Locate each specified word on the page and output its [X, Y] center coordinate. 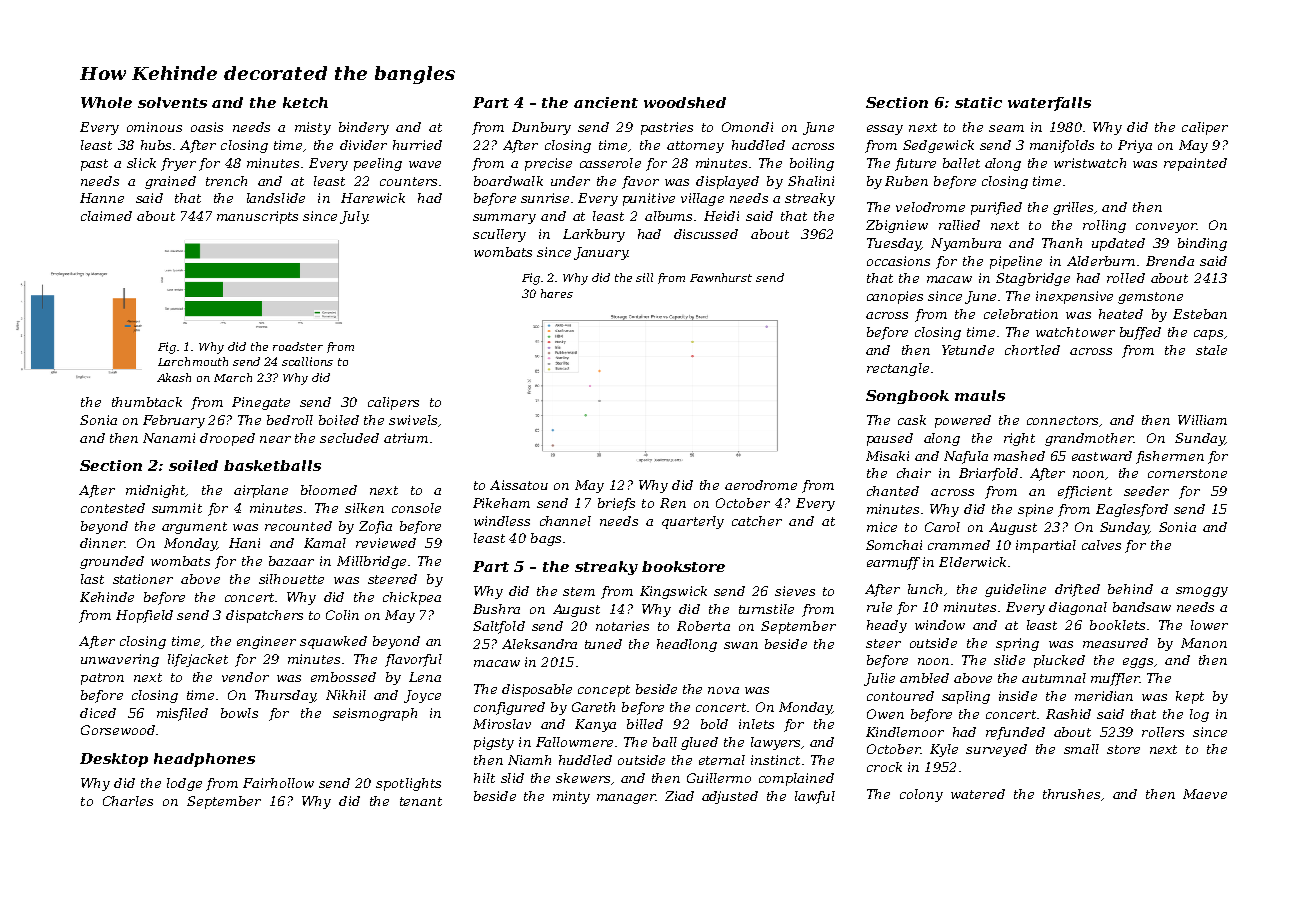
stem [579, 591]
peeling [378, 164]
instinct [775, 760]
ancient [606, 102]
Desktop [114, 760]
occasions [898, 261]
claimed [106, 216]
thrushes [1071, 794]
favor [640, 182]
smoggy [1202, 592]
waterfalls [1049, 104]
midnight [156, 491]
